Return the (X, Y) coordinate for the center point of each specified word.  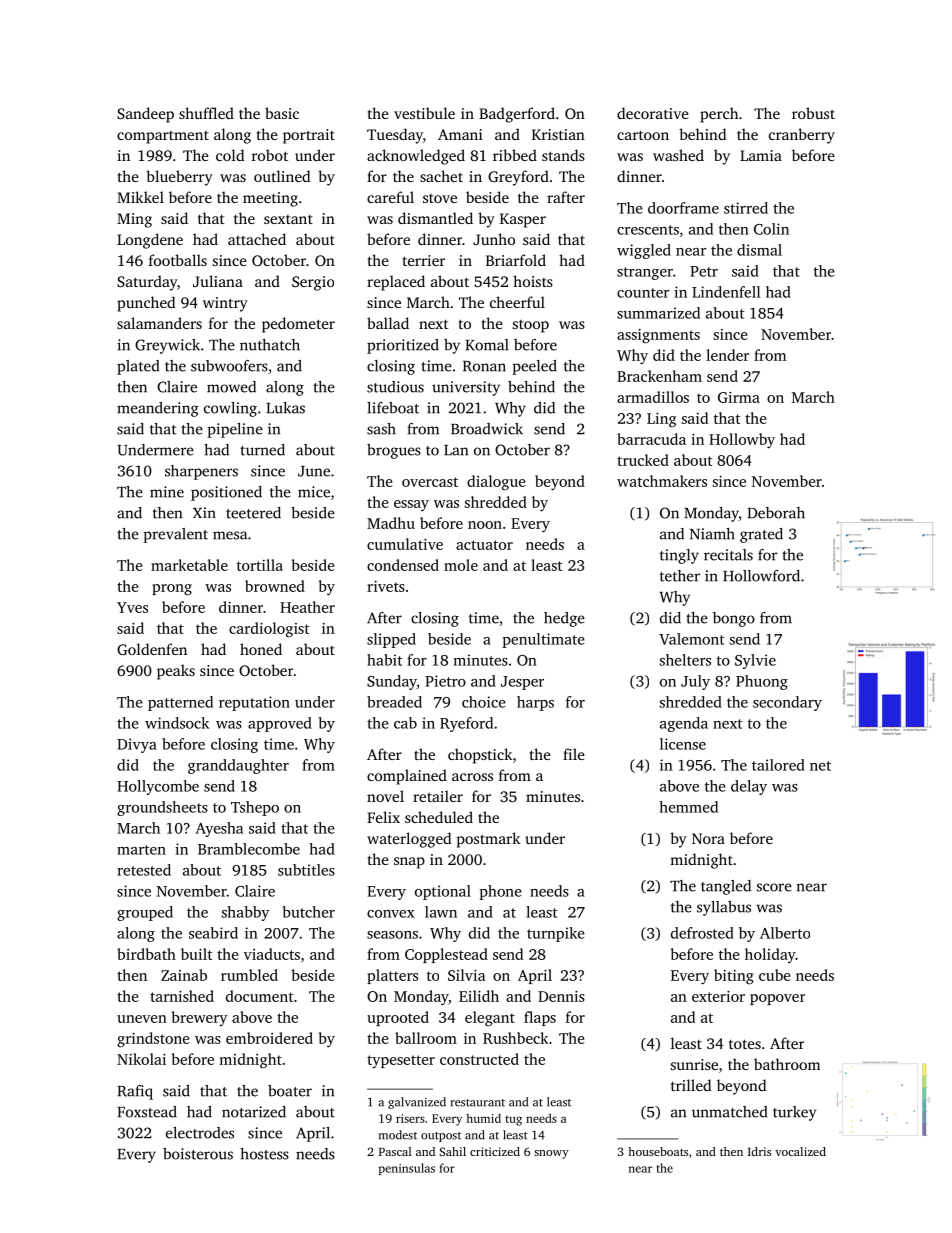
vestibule (424, 113)
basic (282, 113)
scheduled (439, 817)
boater (290, 1091)
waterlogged (409, 840)
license (683, 744)
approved (280, 724)
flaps (540, 1018)
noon (485, 525)
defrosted (702, 933)
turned (262, 450)
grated (761, 535)
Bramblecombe (249, 849)
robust (813, 113)
